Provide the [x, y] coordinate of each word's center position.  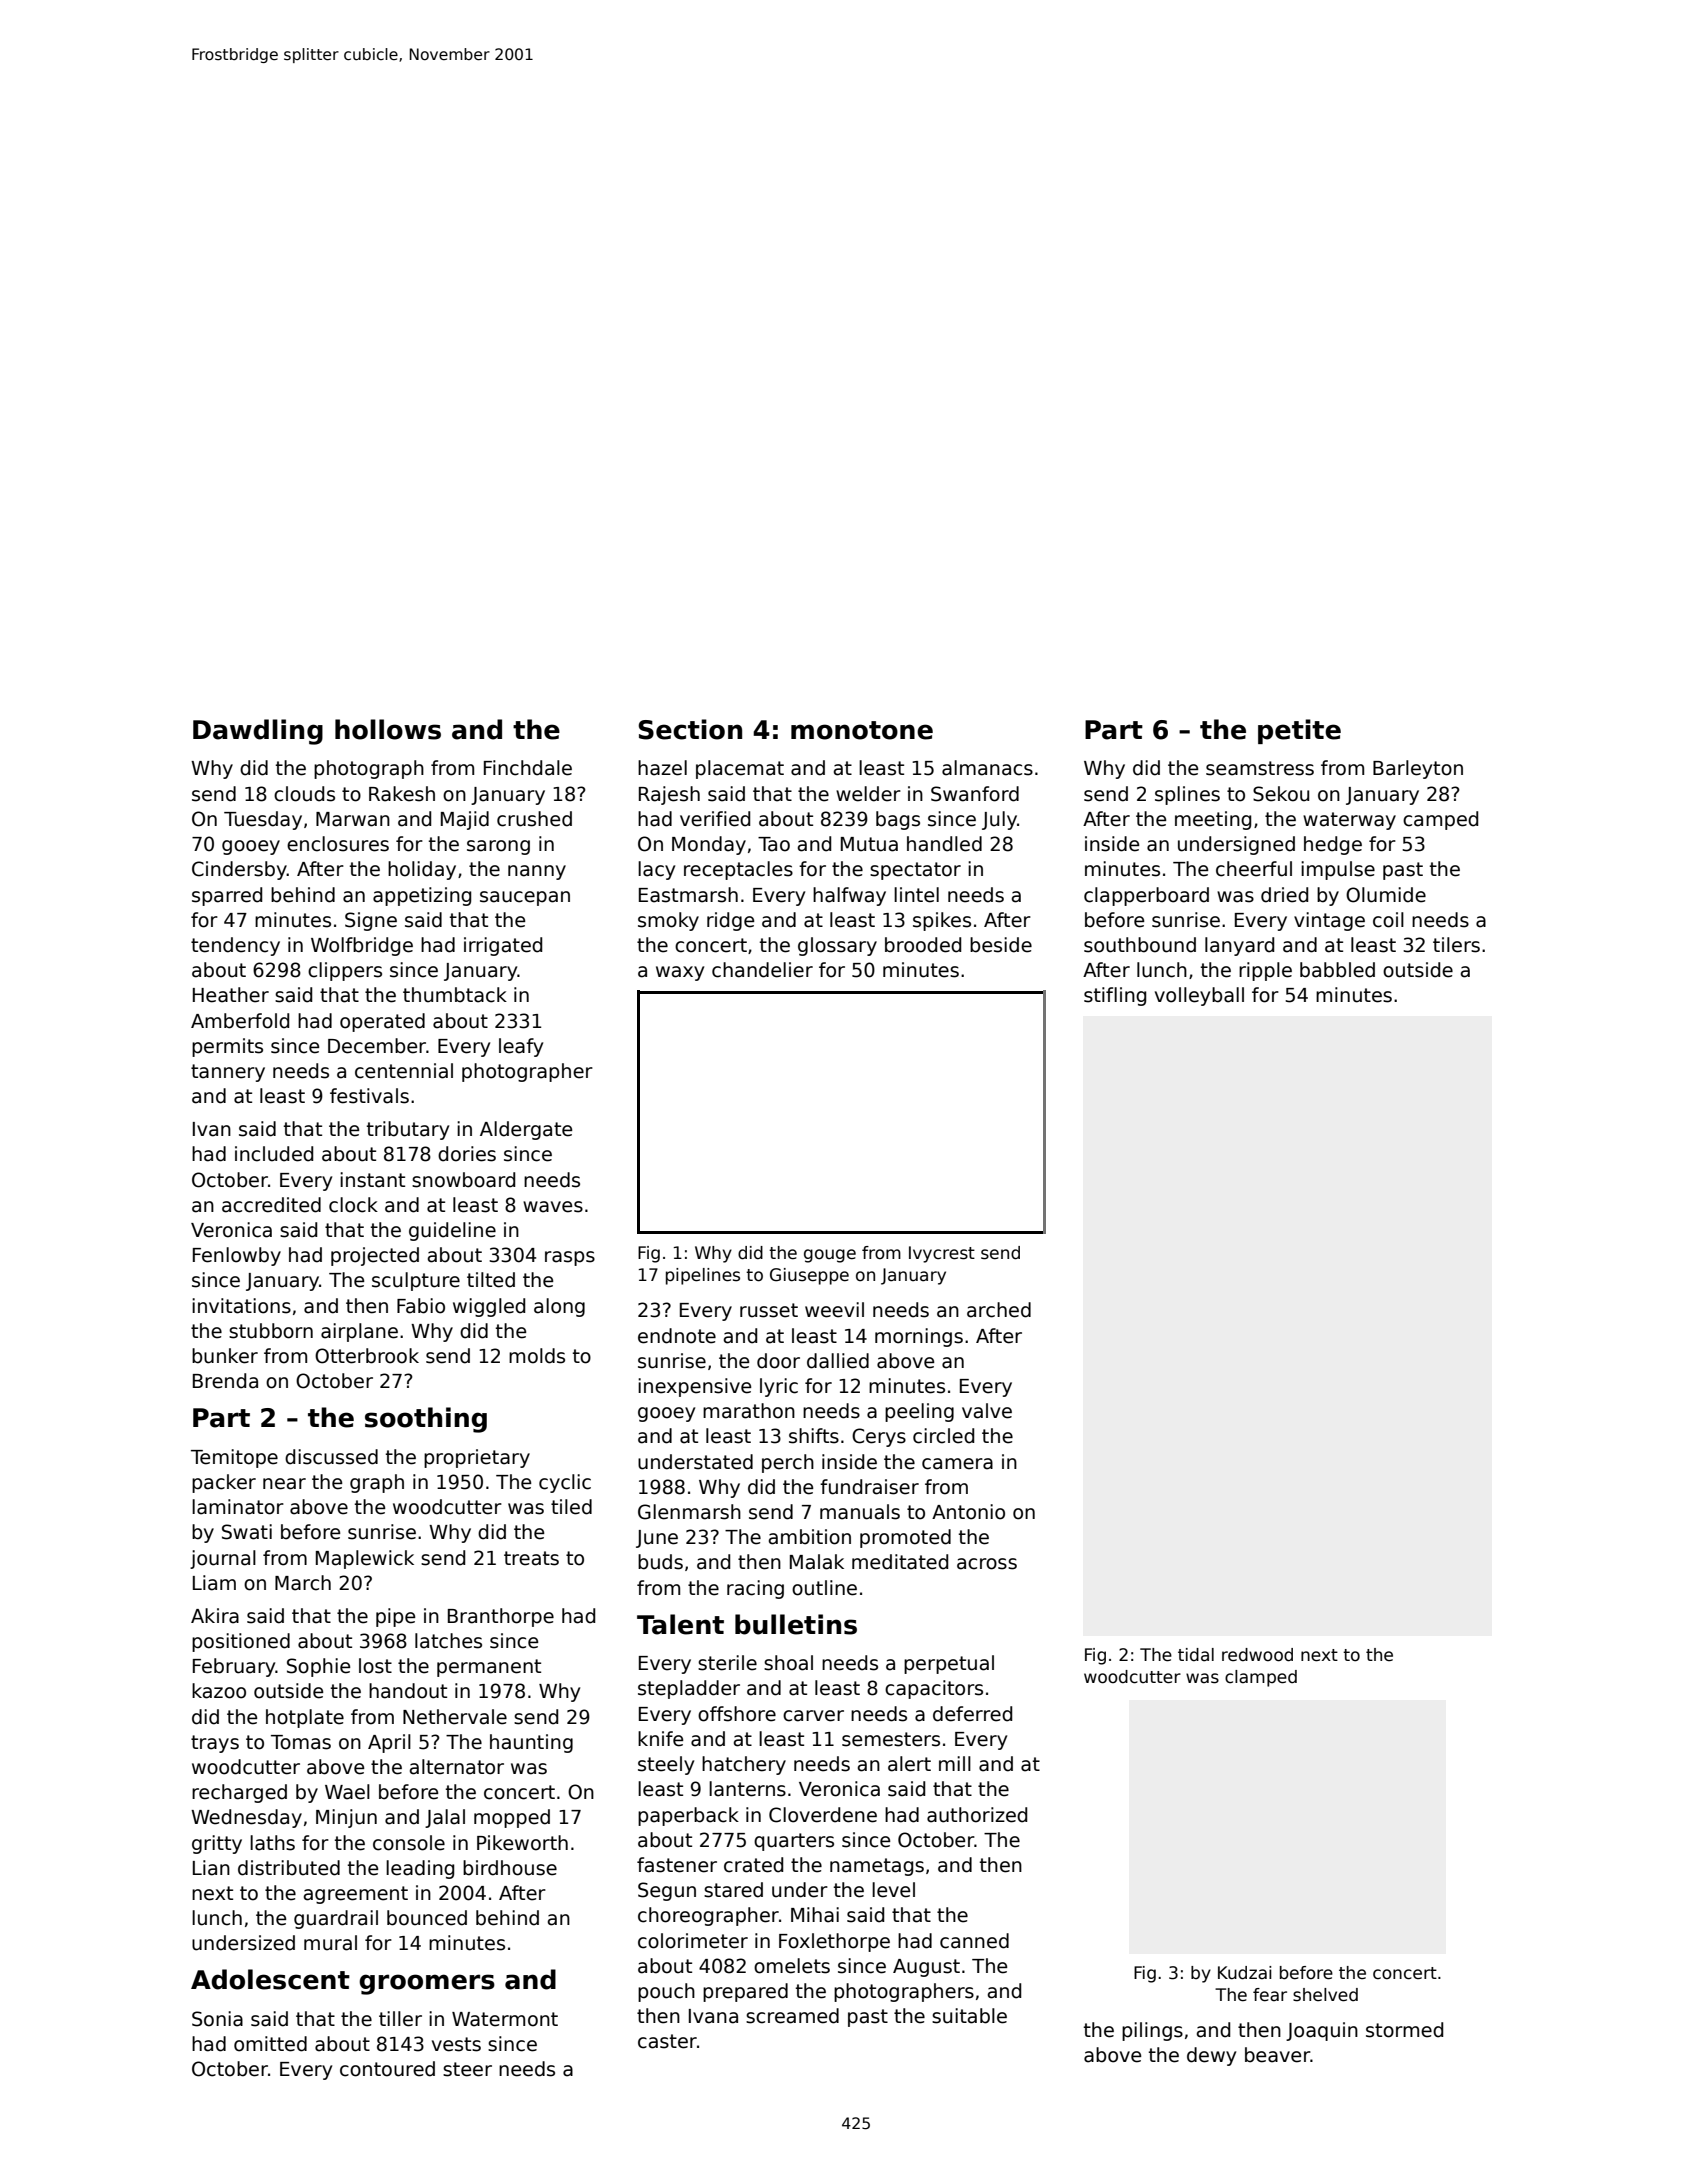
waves [553, 1207]
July [999, 820]
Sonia [217, 2019]
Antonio [968, 1512]
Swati [247, 1532]
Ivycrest [942, 1254]
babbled [1337, 970]
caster [667, 2041]
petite [1299, 731]
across [987, 1564]
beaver [1277, 2055]
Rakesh [402, 794]
